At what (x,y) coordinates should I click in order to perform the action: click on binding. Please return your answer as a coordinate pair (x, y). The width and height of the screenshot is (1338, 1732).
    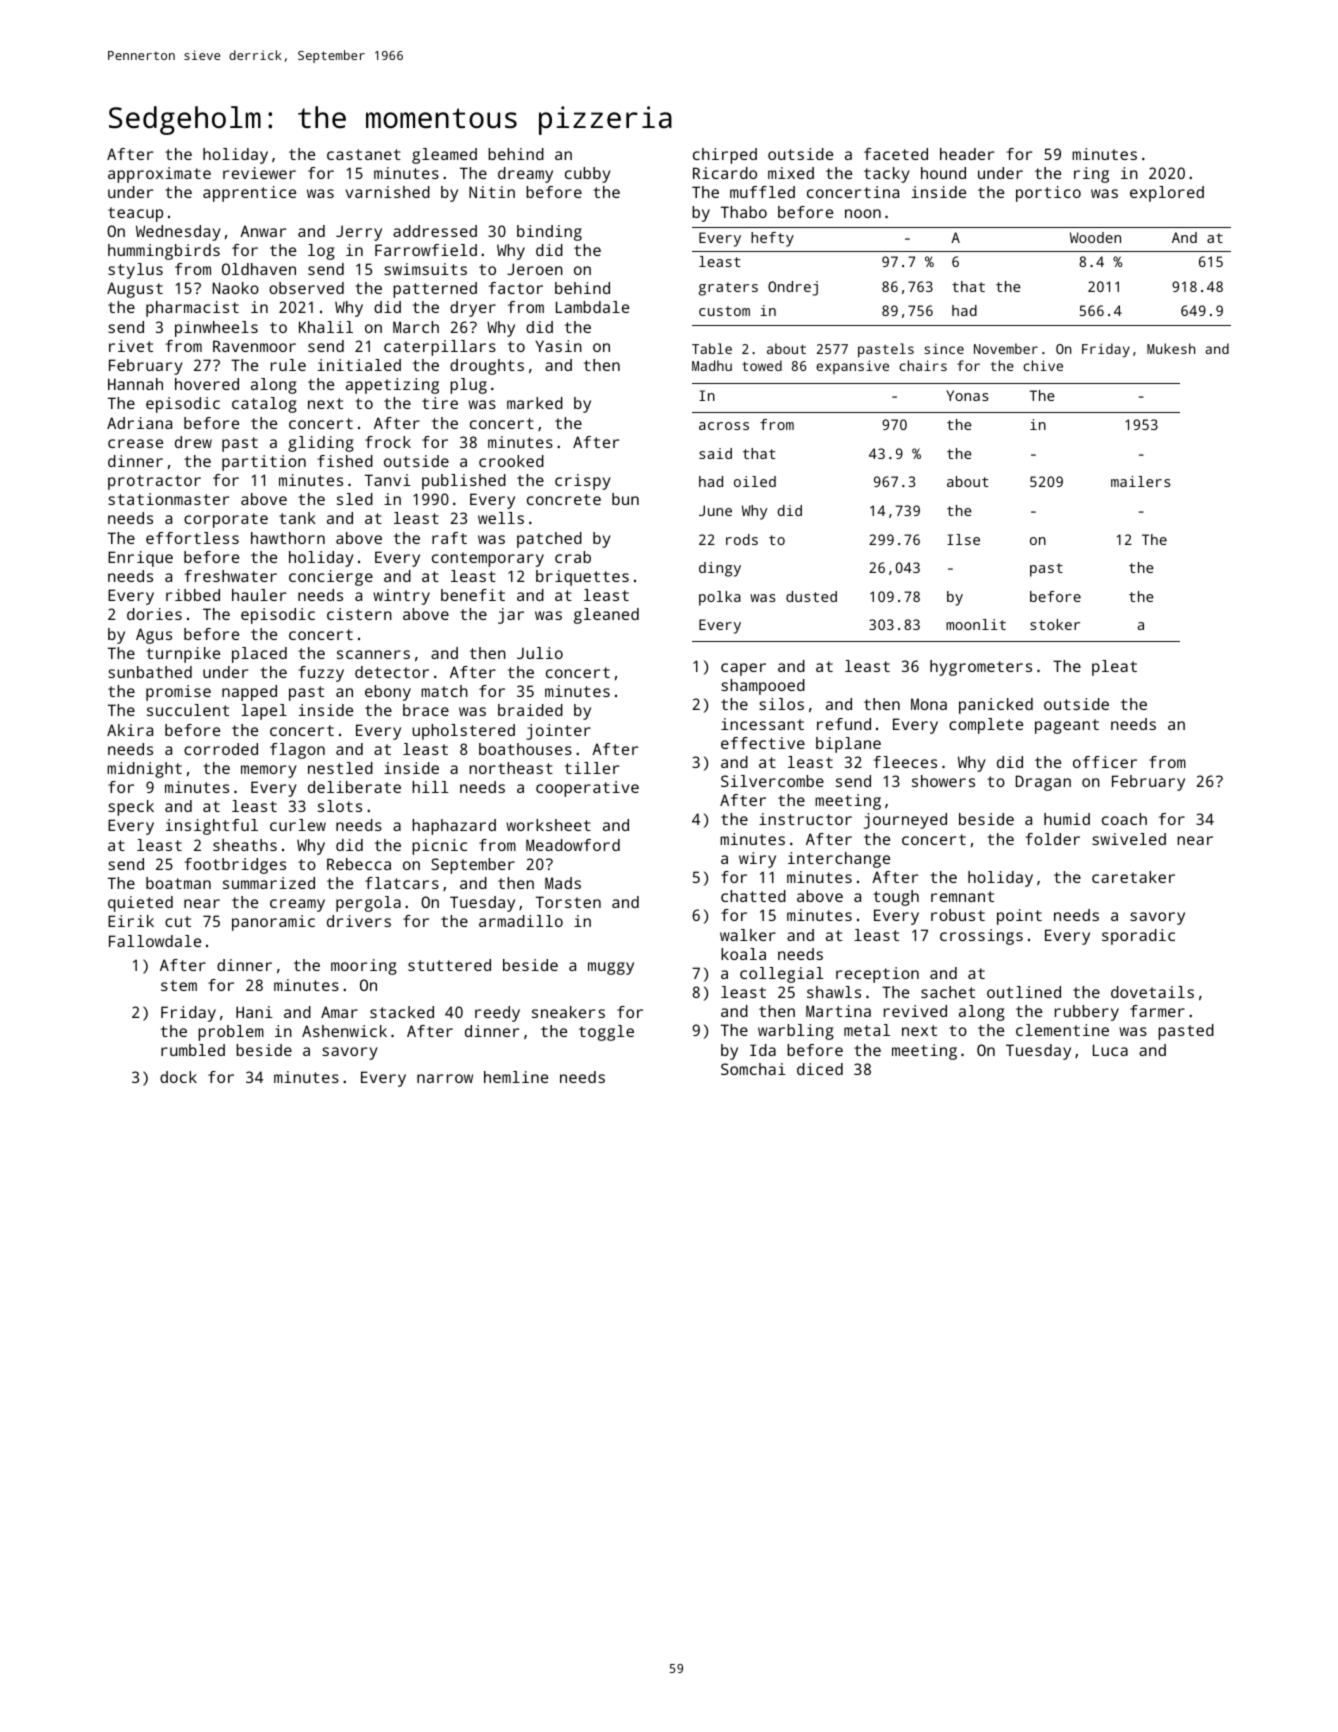
    Looking at the image, I should click on (549, 233).
